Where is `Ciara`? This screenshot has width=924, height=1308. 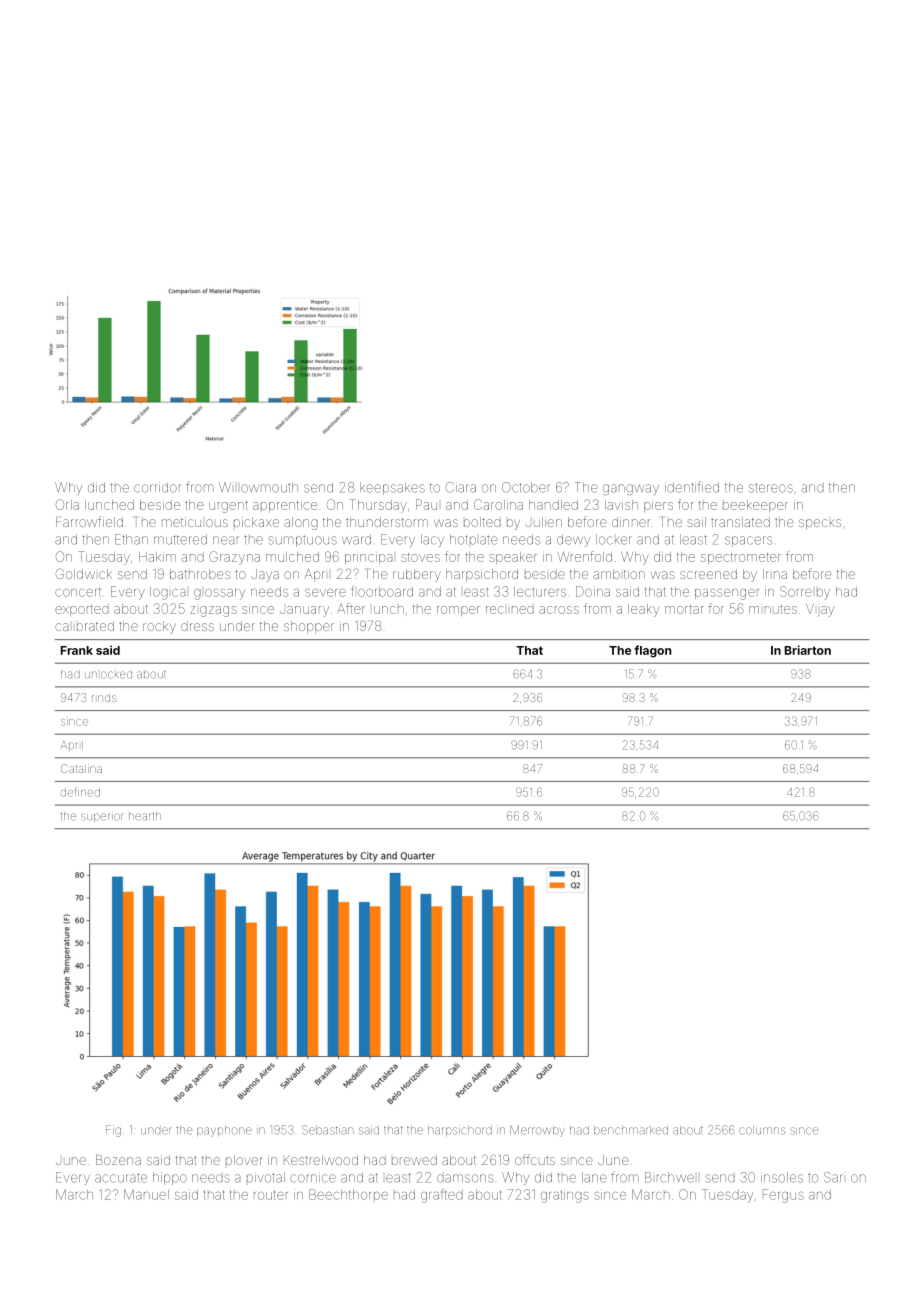
Ciara is located at coordinates (461, 487).
